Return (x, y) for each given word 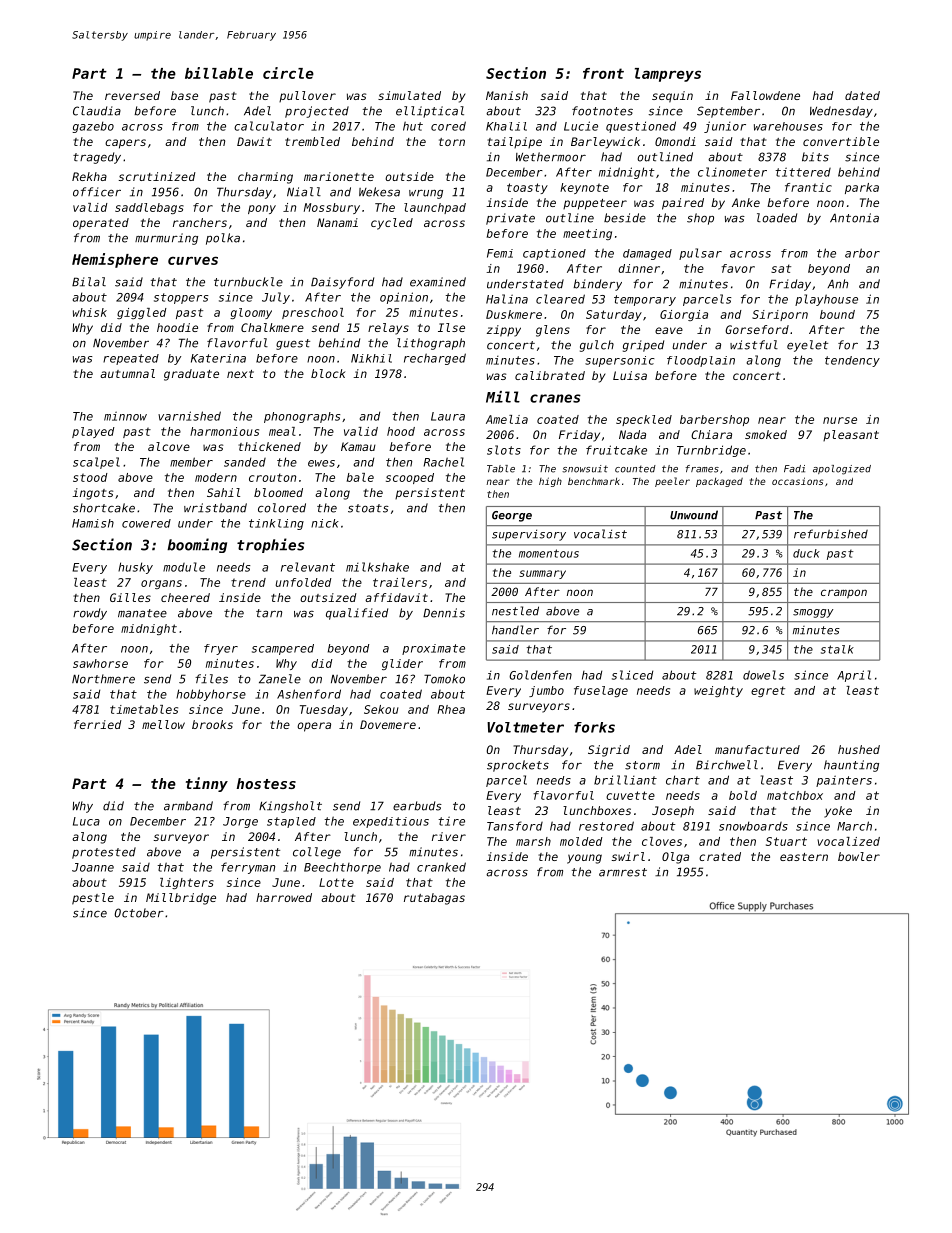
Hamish (93, 523)
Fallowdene (765, 95)
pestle (93, 899)
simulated (409, 95)
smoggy (813, 613)
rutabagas (434, 899)
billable (219, 73)
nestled (515, 611)
